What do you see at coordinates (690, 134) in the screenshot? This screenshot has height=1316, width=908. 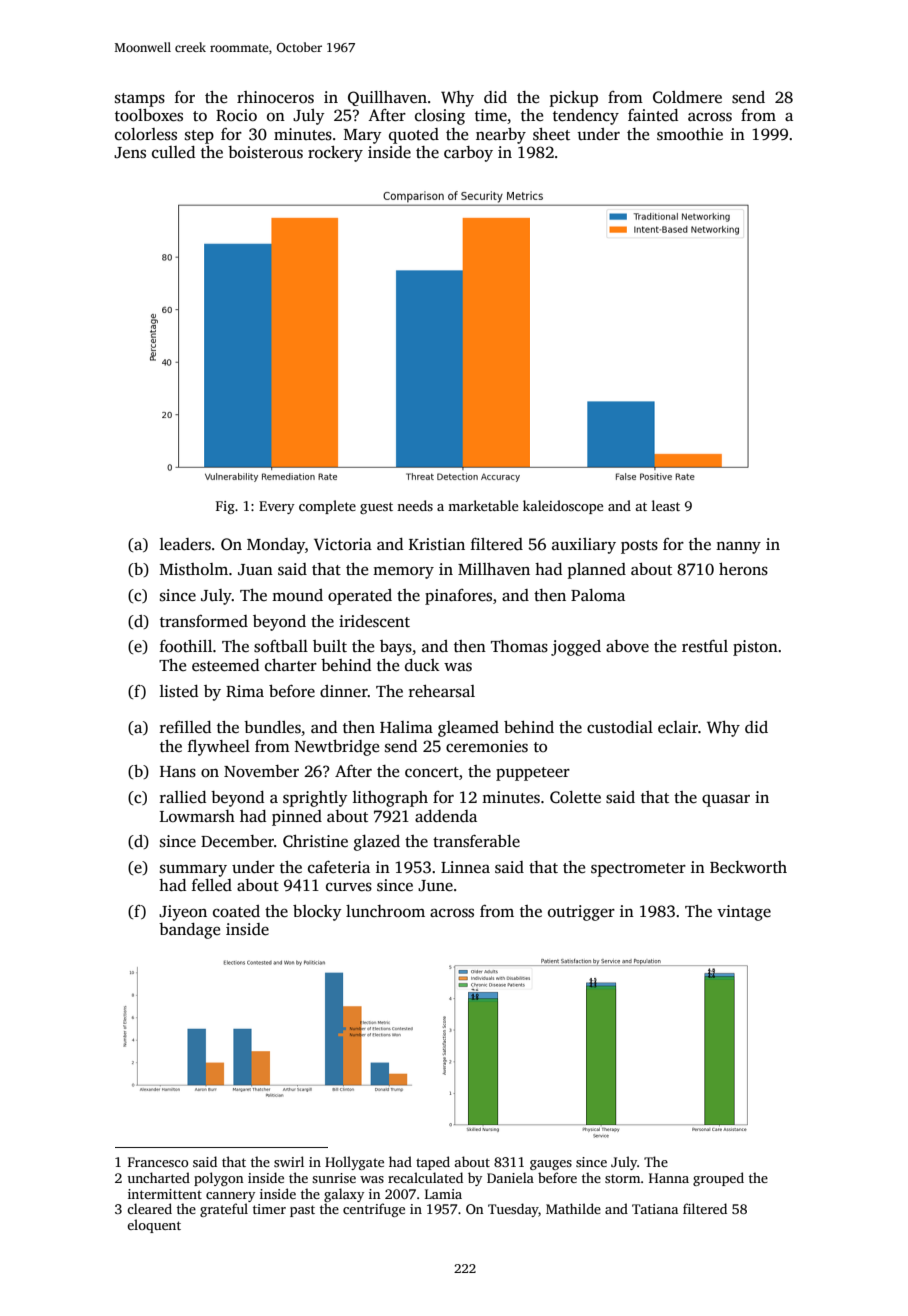 I see `smoothie` at bounding box center [690, 134].
